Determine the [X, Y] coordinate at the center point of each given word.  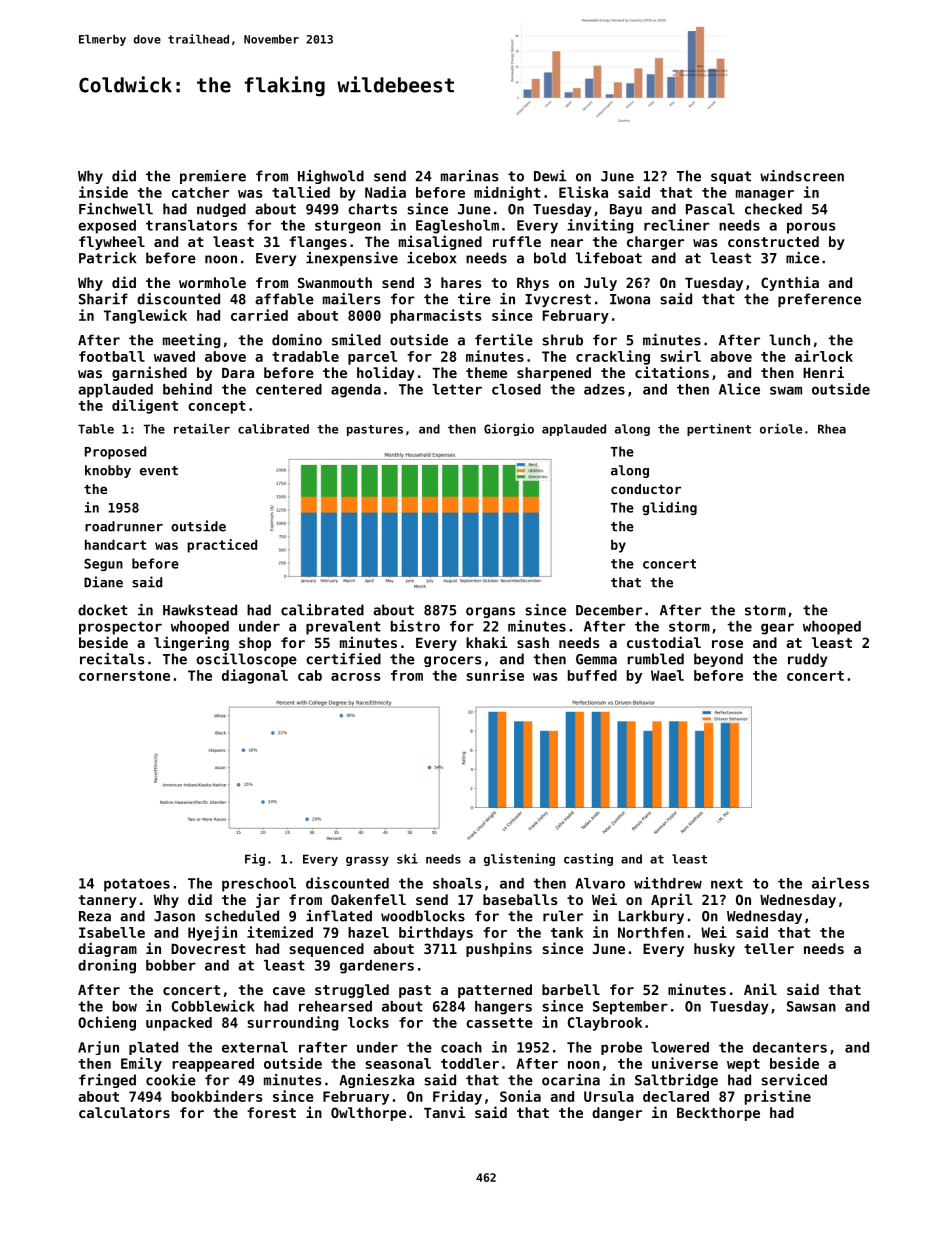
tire [474, 299]
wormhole [212, 282]
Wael [667, 675]
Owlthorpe [368, 1114]
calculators [124, 1112]
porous [811, 228]
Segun [103, 565]
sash [533, 642]
